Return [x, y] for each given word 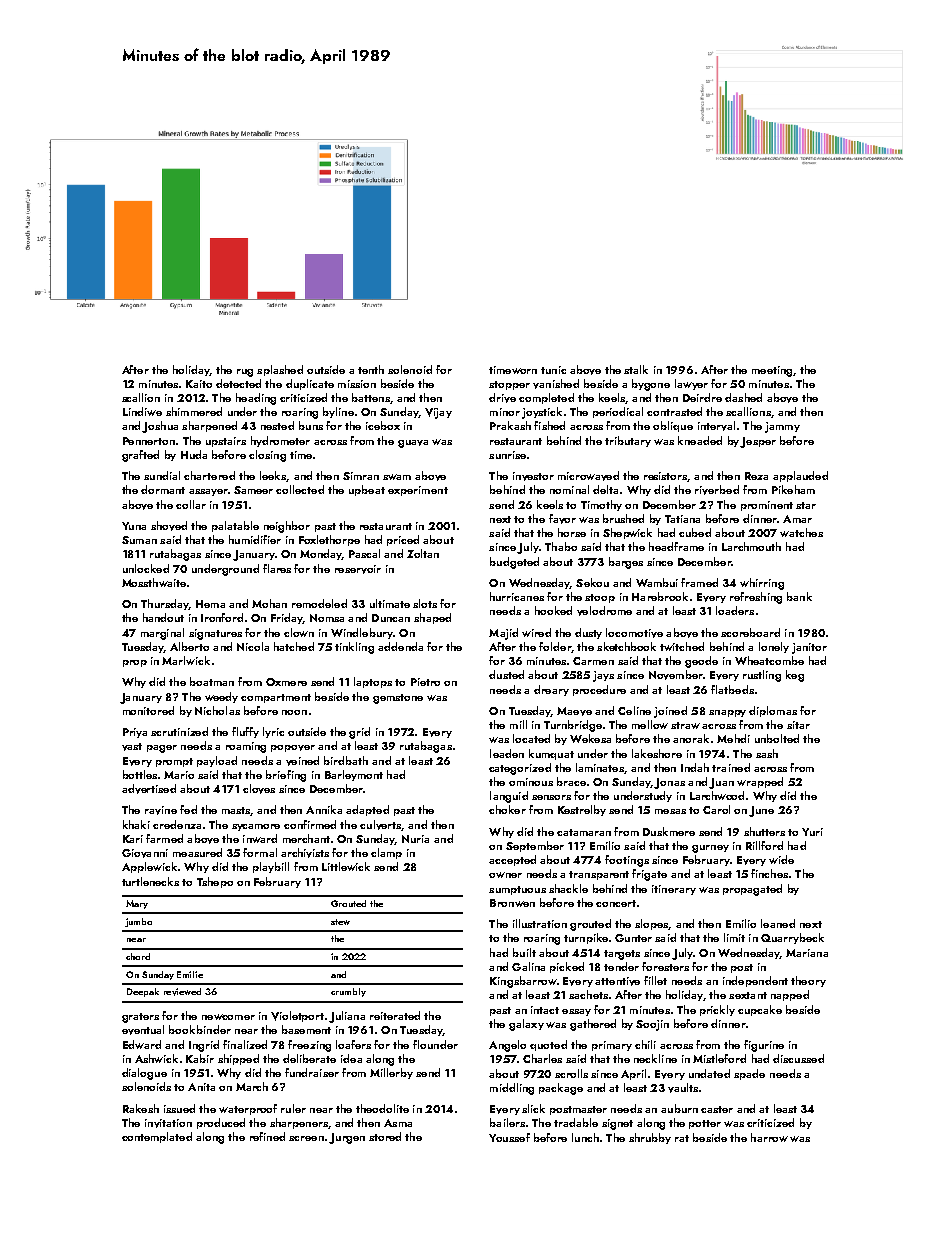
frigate [649, 875]
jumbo [138, 922]
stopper [509, 385]
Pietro [425, 682]
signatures [215, 634]
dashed [743, 397]
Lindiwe [142, 411]
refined [267, 1136]
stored [385, 1136]
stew [340, 922]
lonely [774, 647]
